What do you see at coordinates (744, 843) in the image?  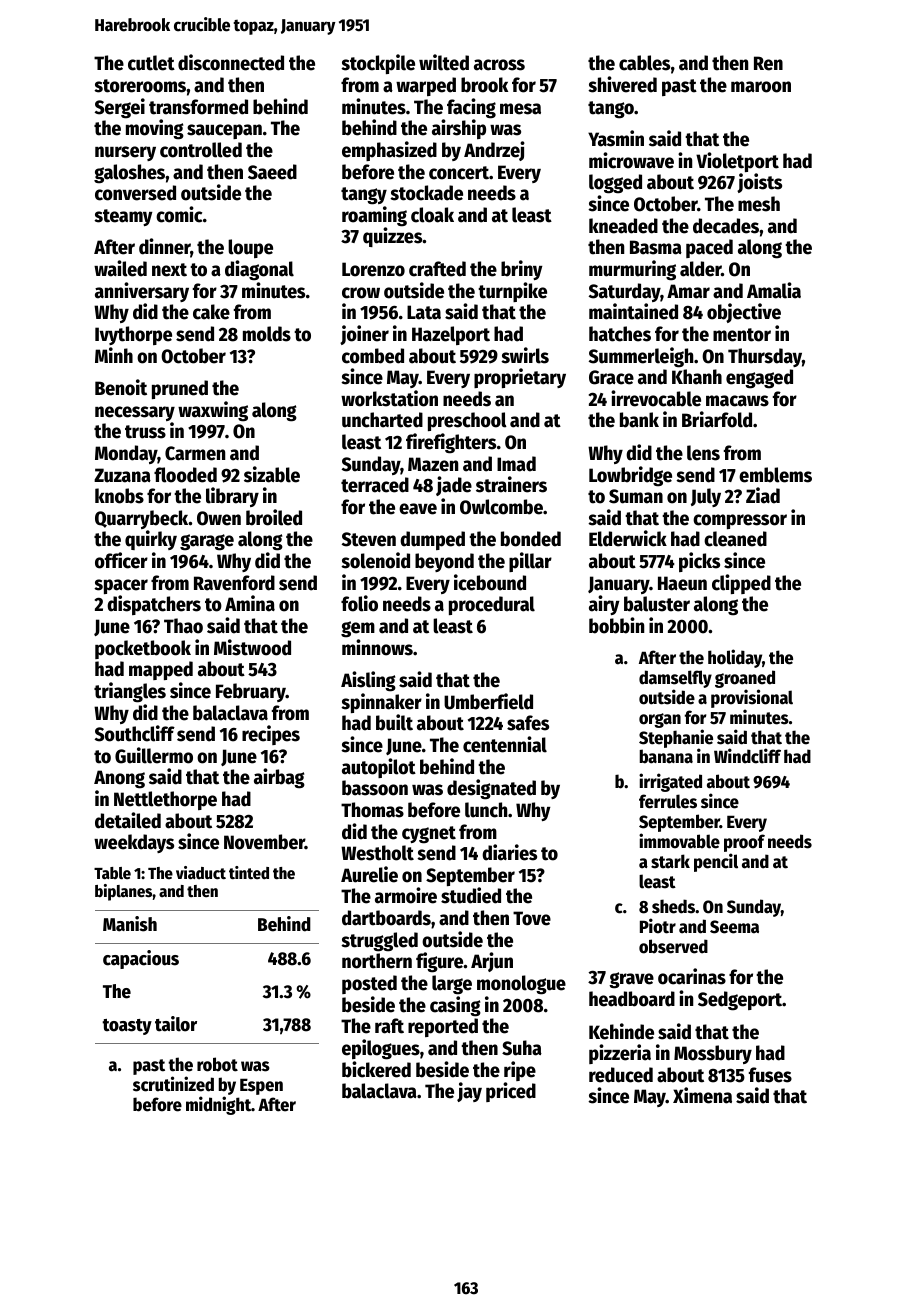 I see `proof` at bounding box center [744, 843].
